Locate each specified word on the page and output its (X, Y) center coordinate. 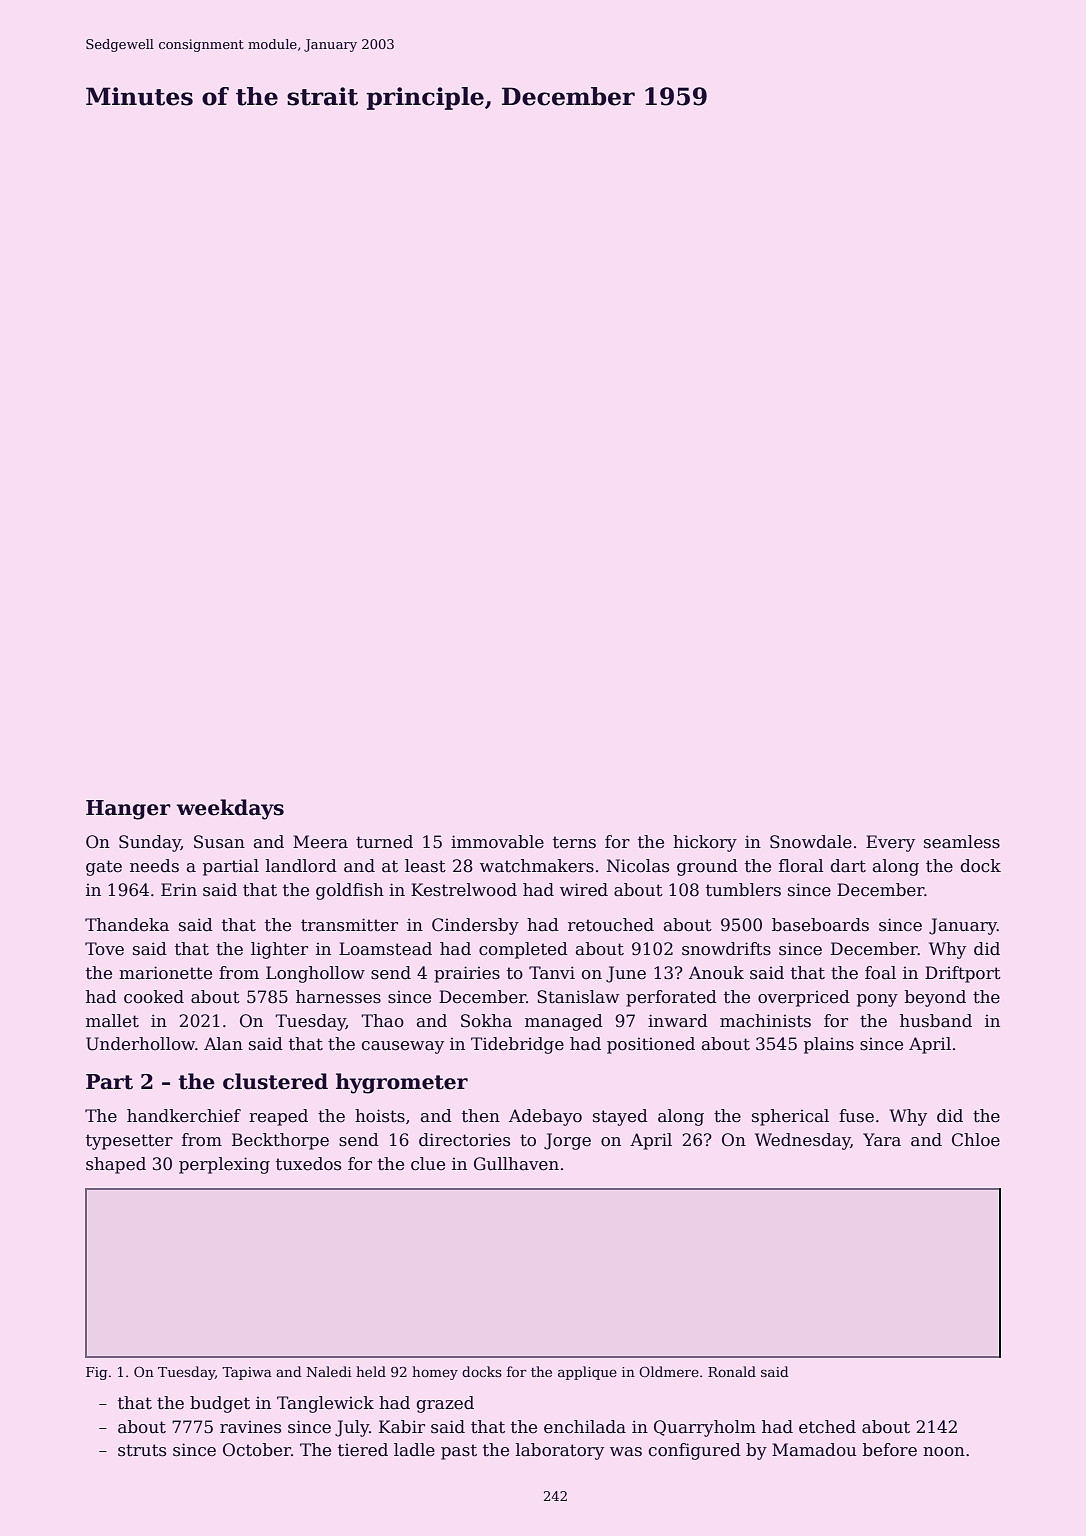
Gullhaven (516, 1164)
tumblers (743, 890)
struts (142, 1450)
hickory (705, 843)
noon (944, 1452)
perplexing (224, 1165)
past (459, 1452)
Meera (320, 842)
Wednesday (803, 1141)
